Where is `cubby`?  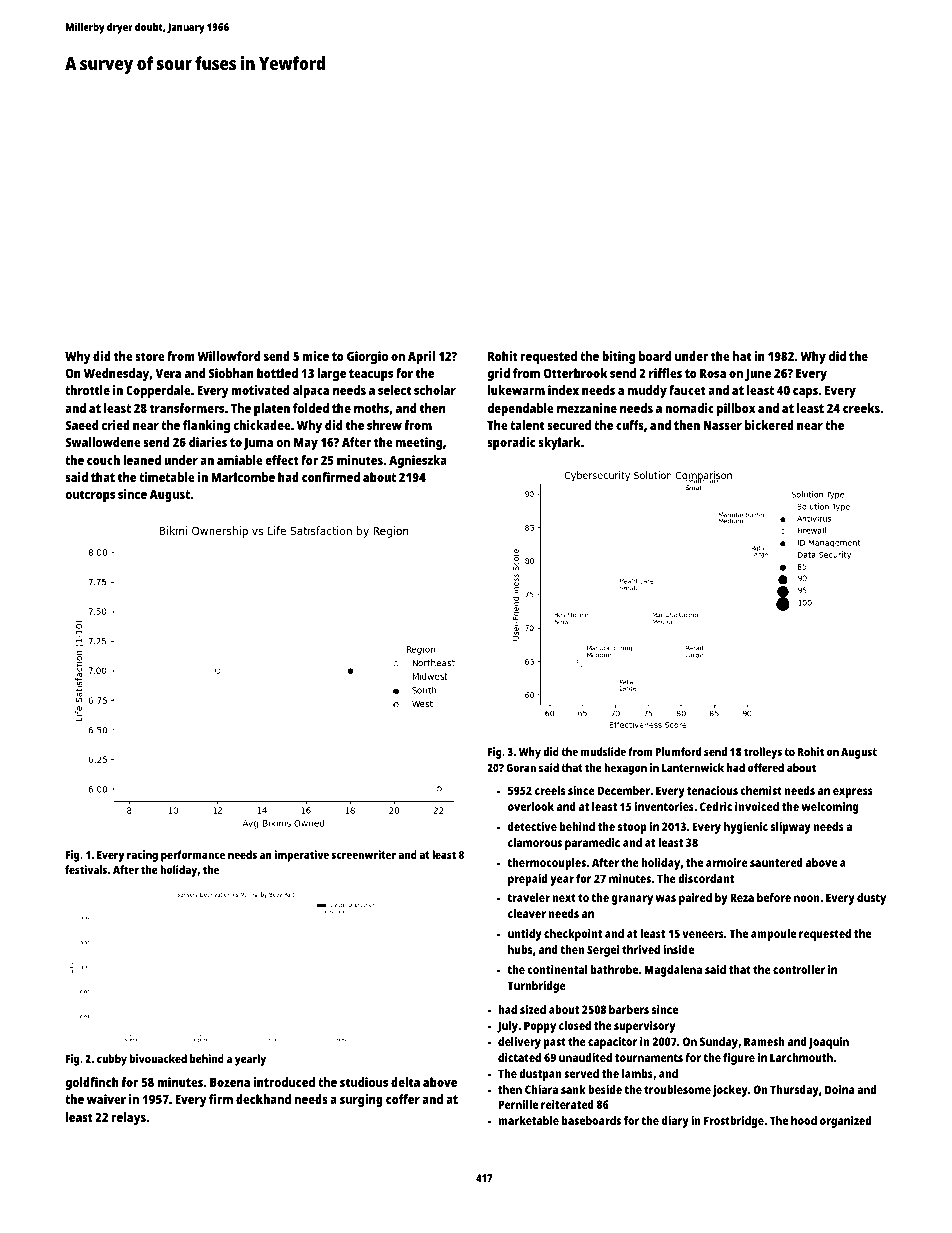
cubby is located at coordinates (112, 1060).
